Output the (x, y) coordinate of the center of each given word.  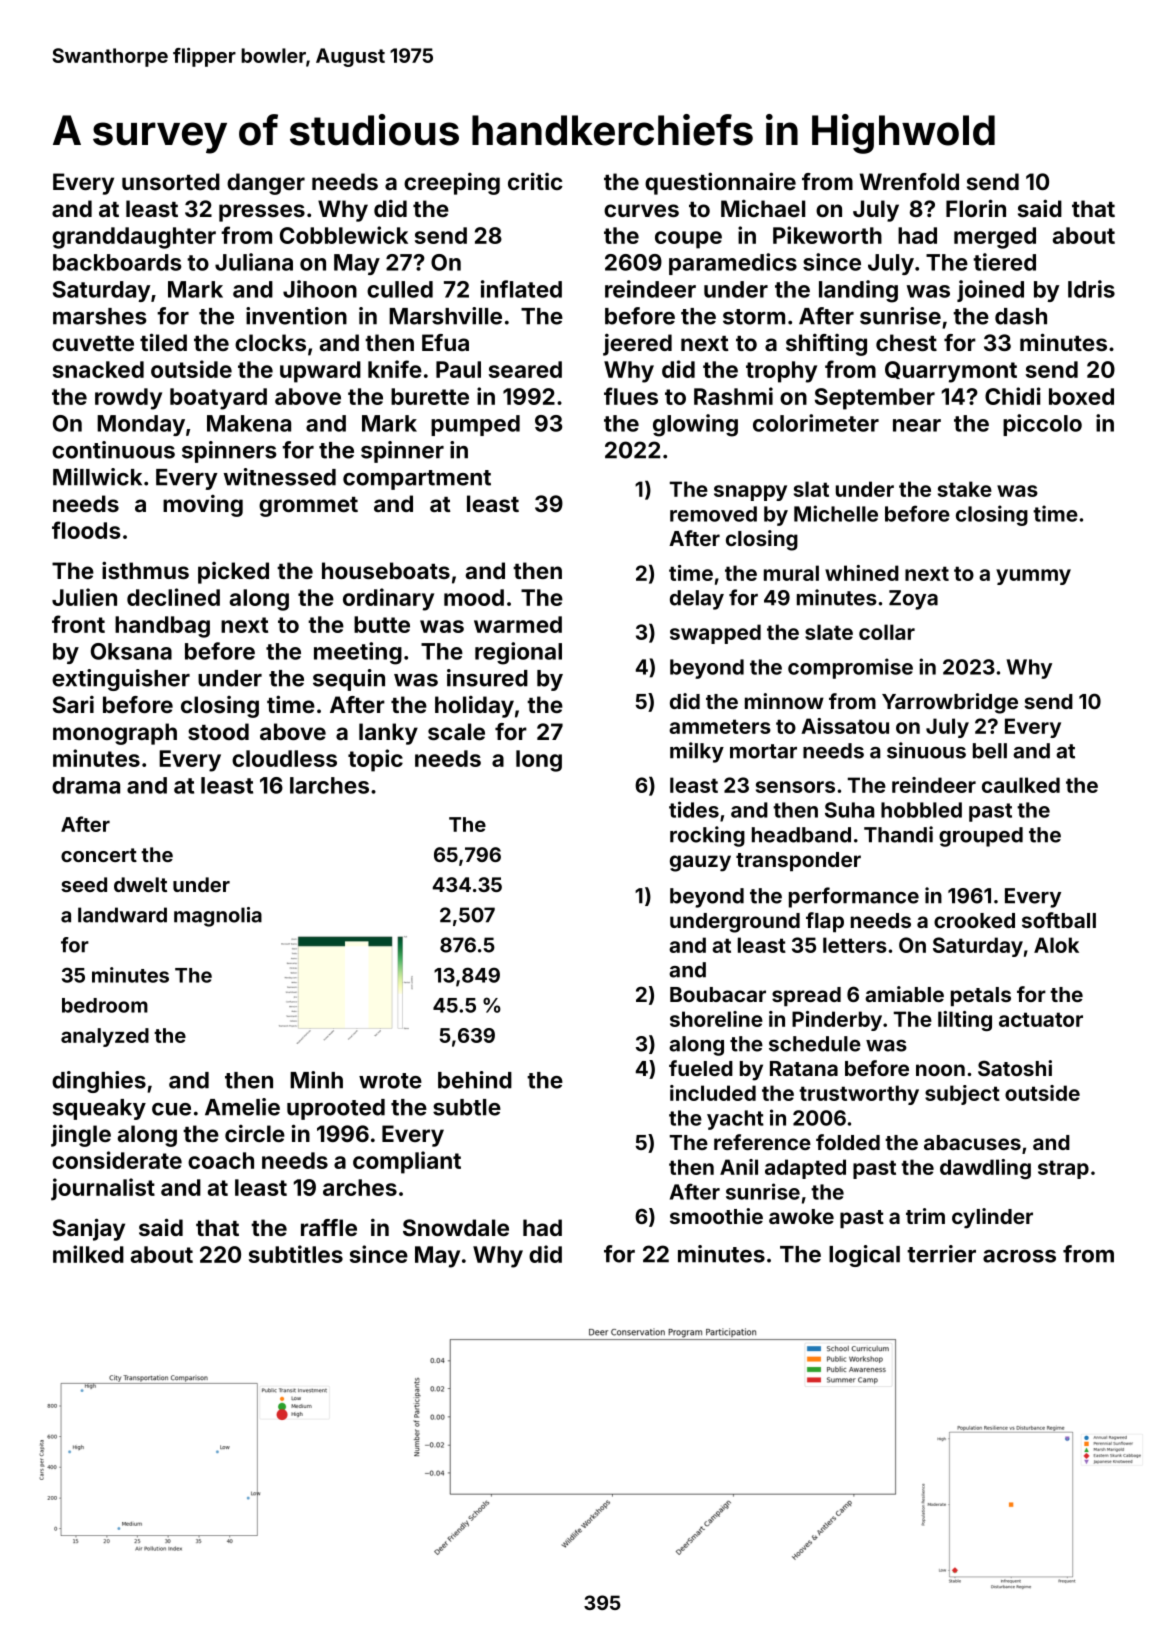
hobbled (921, 810)
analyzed (105, 1037)
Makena (249, 423)
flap (825, 922)
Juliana (254, 262)
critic (535, 181)
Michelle (836, 513)
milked (88, 1254)
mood (474, 597)
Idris (1091, 289)
